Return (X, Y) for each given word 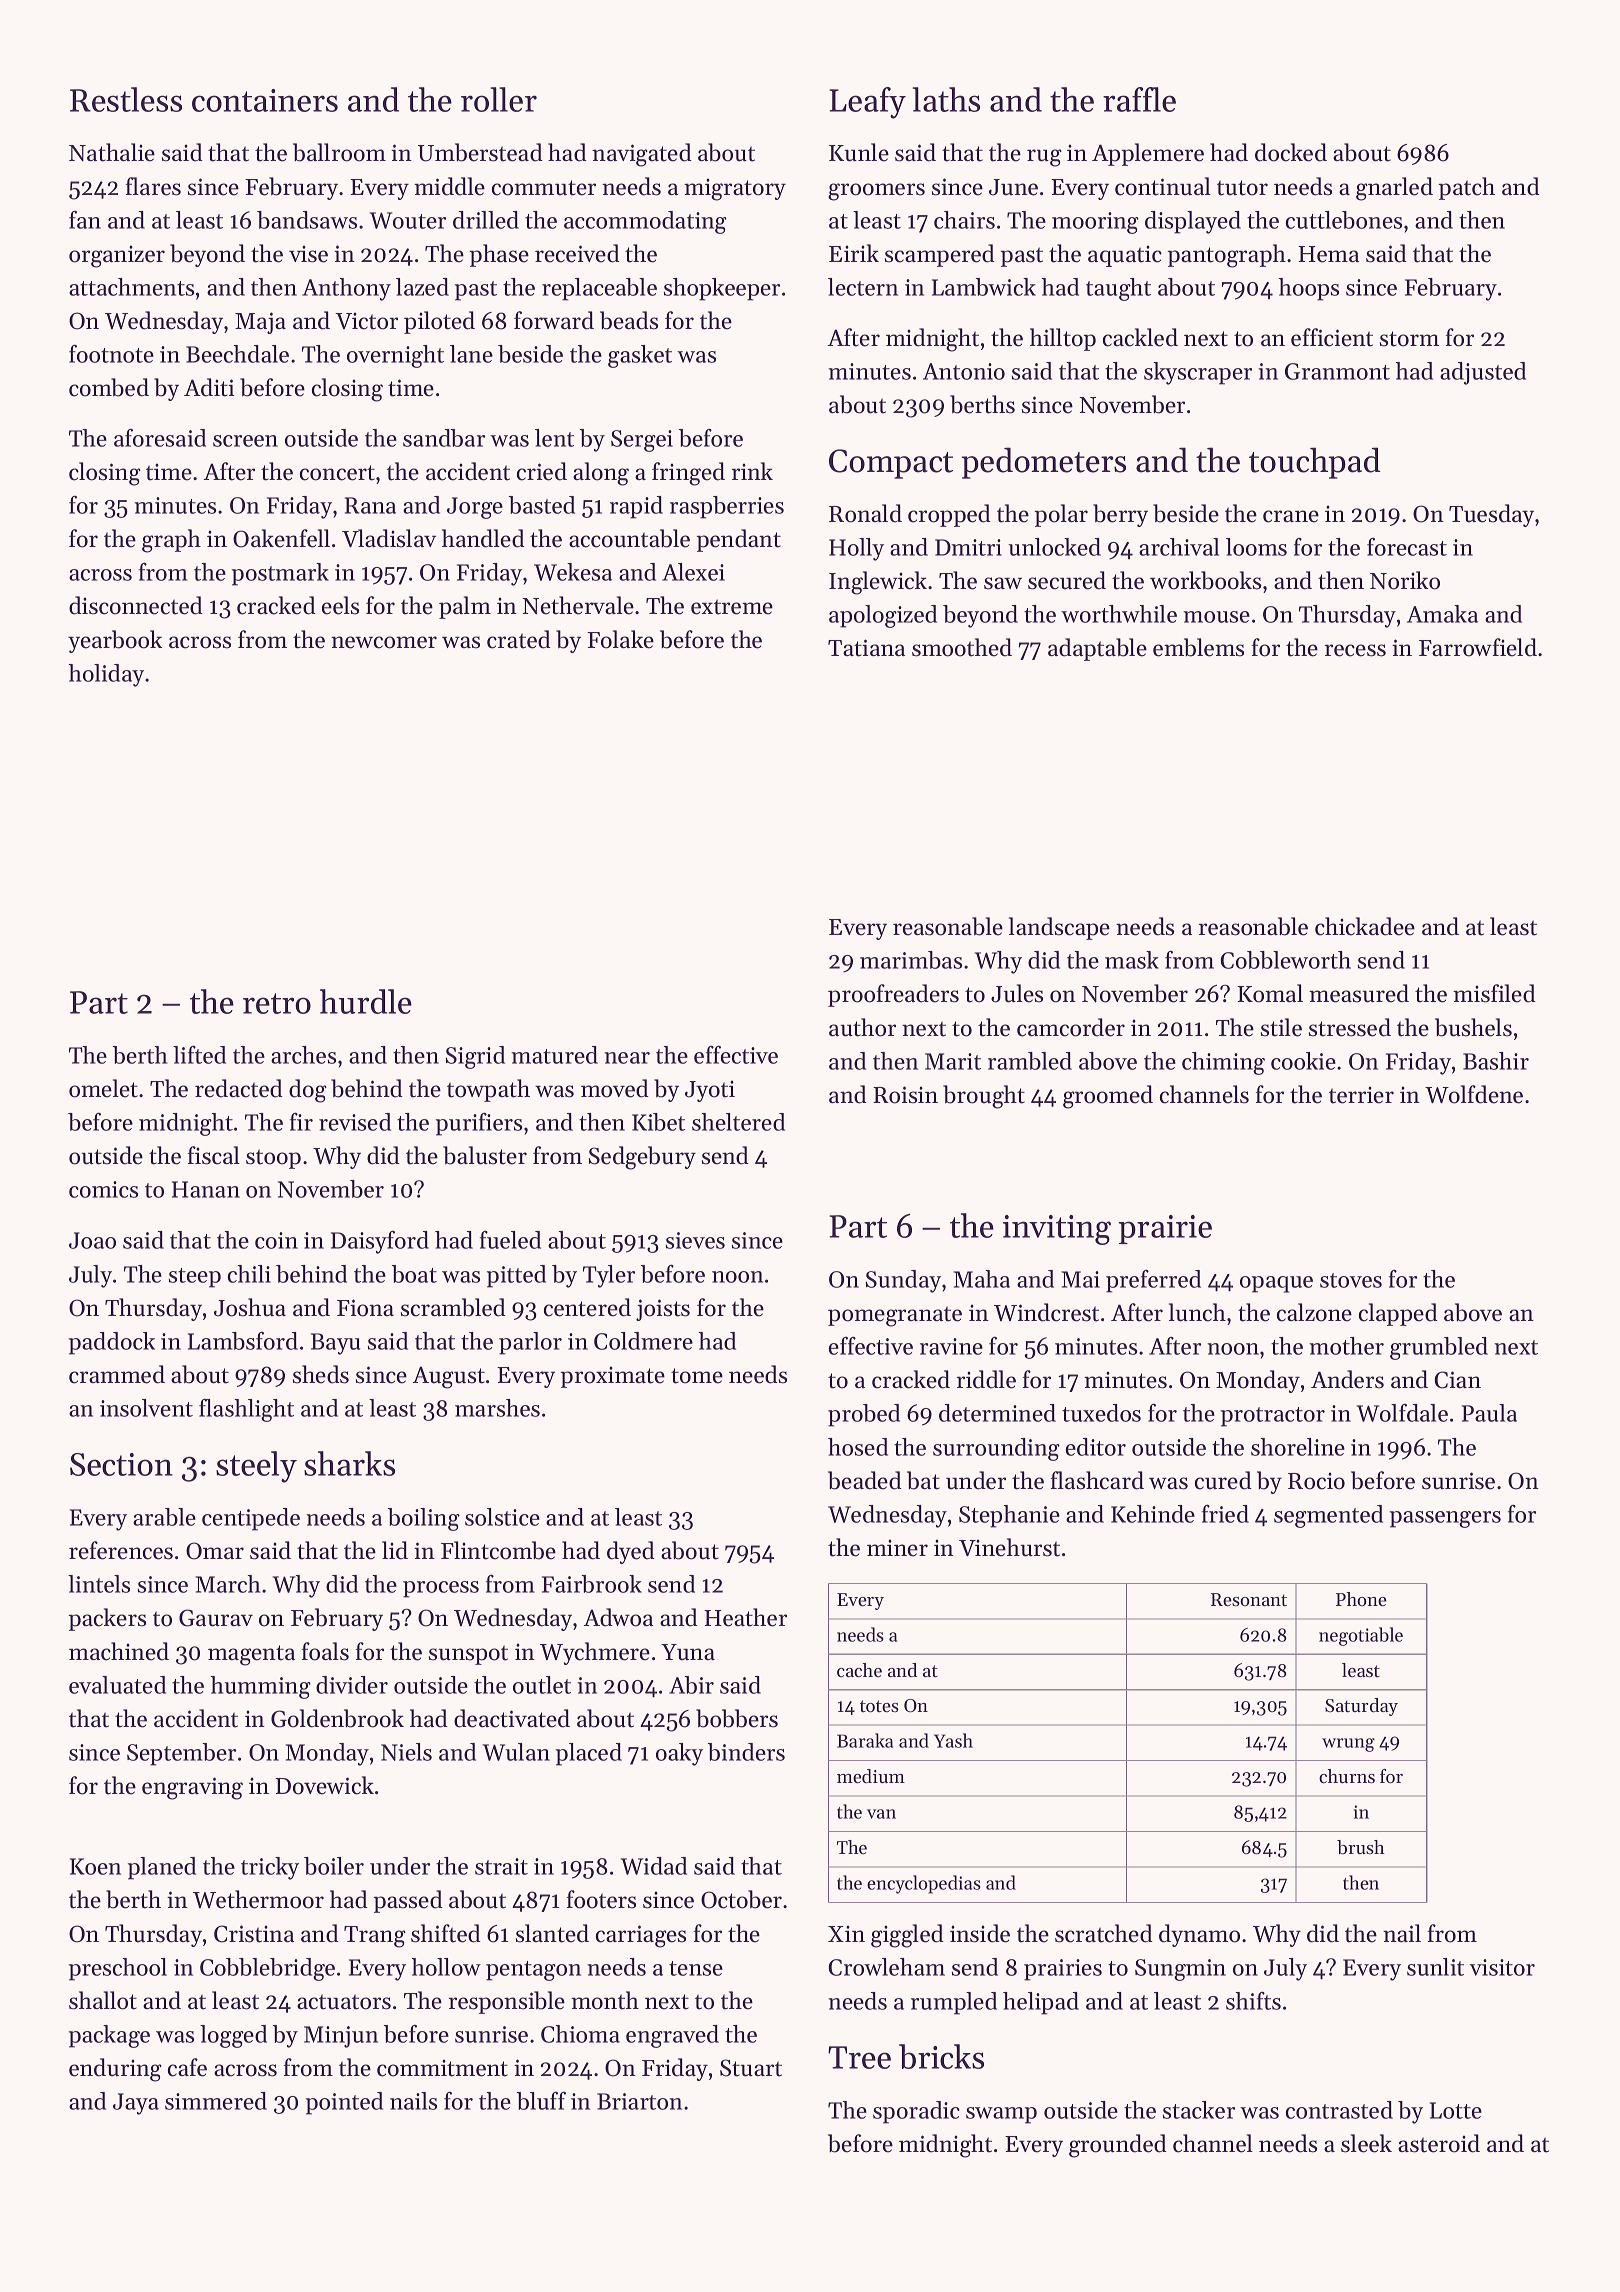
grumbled (1439, 1348)
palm (465, 607)
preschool (118, 1969)
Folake (620, 639)
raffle (1139, 99)
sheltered (738, 1122)
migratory (735, 190)
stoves (1351, 1280)
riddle (986, 1379)
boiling (424, 1519)
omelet (103, 1088)
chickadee (1365, 926)
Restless (126, 99)
